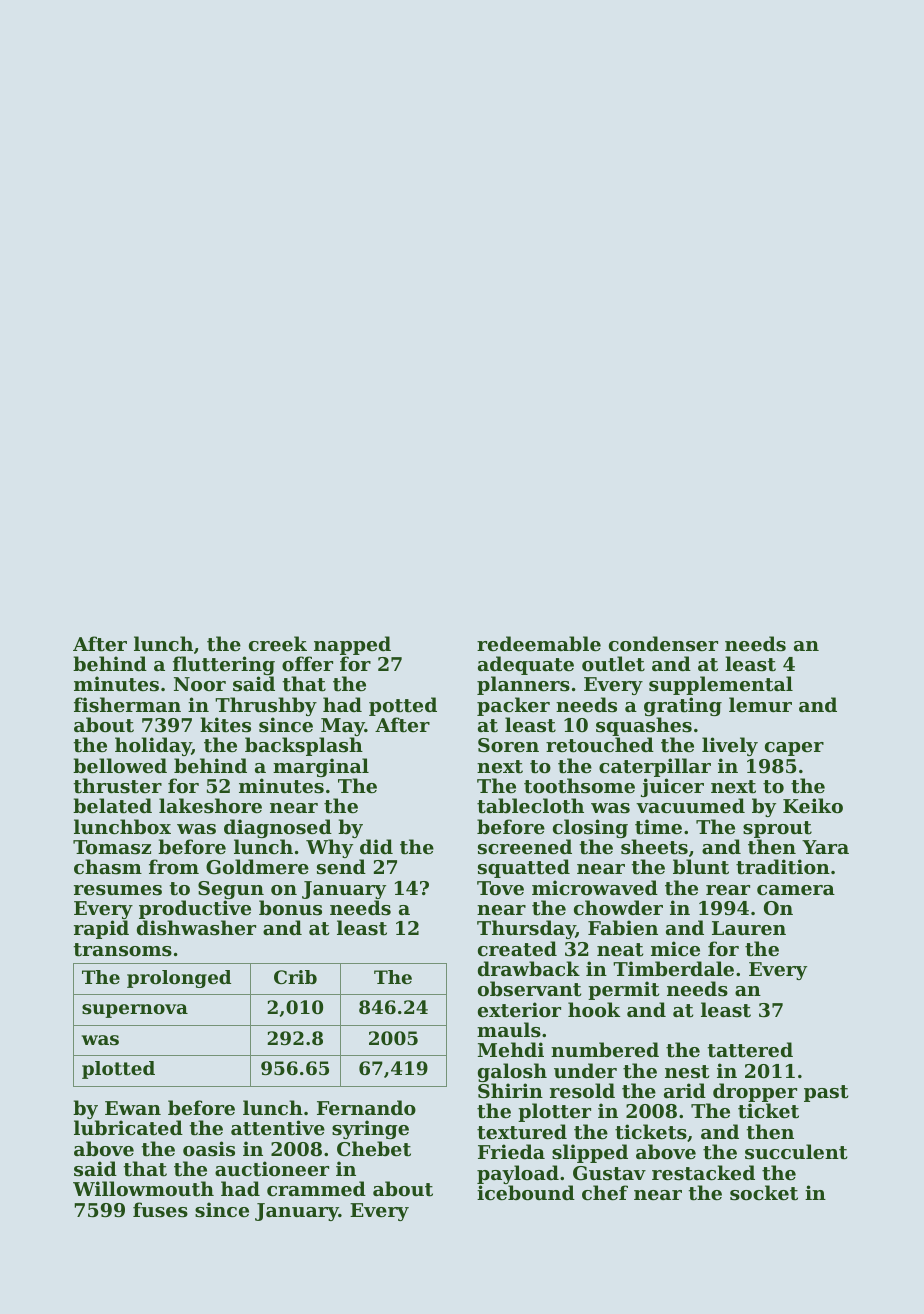 Image resolution: width=924 pixels, height=1314 pixels. I want to click on condenser, so click(663, 644).
